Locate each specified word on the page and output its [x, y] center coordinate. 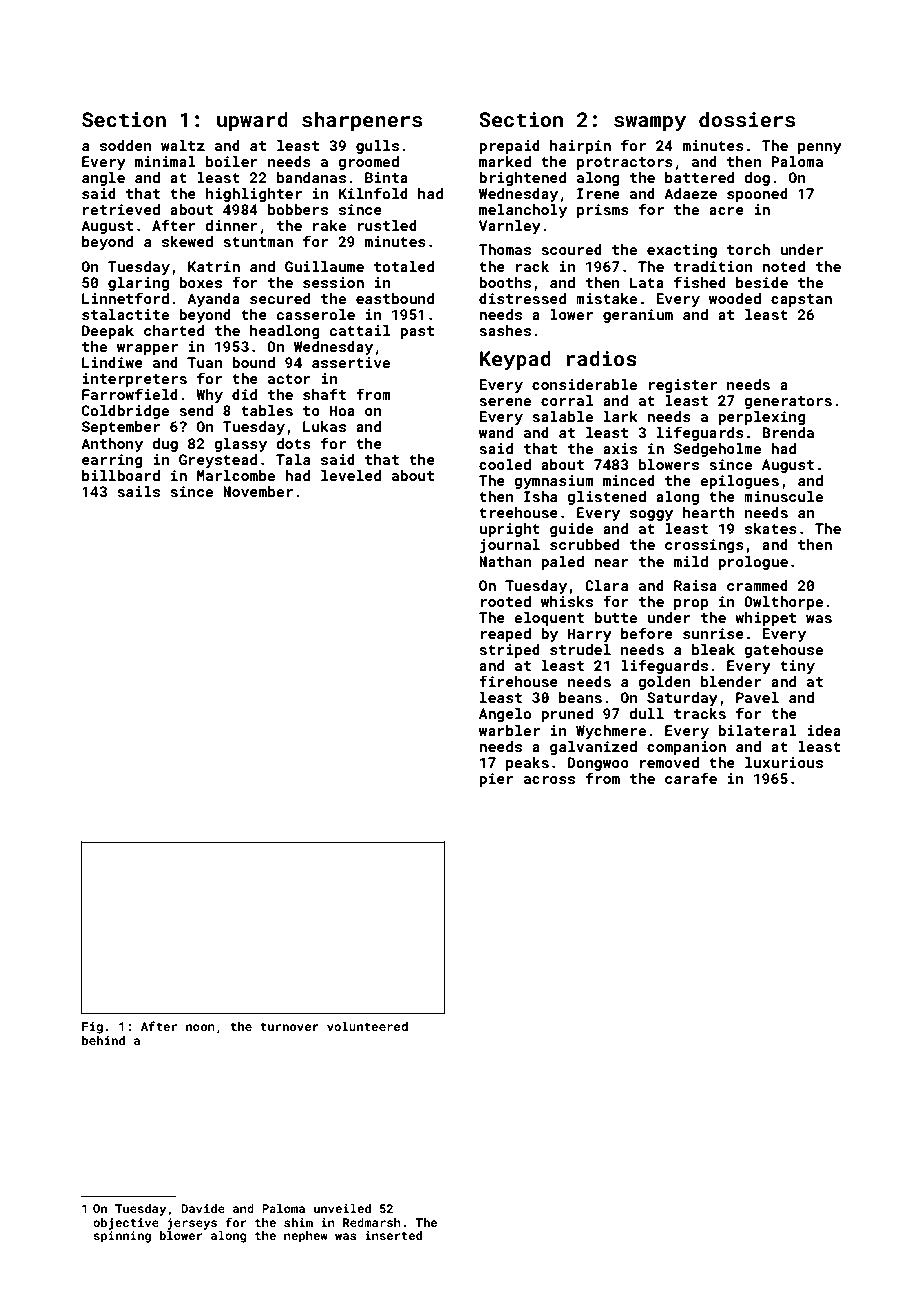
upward [252, 121]
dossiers [747, 119]
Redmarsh [372, 1222]
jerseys [192, 1224]
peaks [527, 764]
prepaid [509, 147]
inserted [393, 1235]
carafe [691, 778]
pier [496, 780]
